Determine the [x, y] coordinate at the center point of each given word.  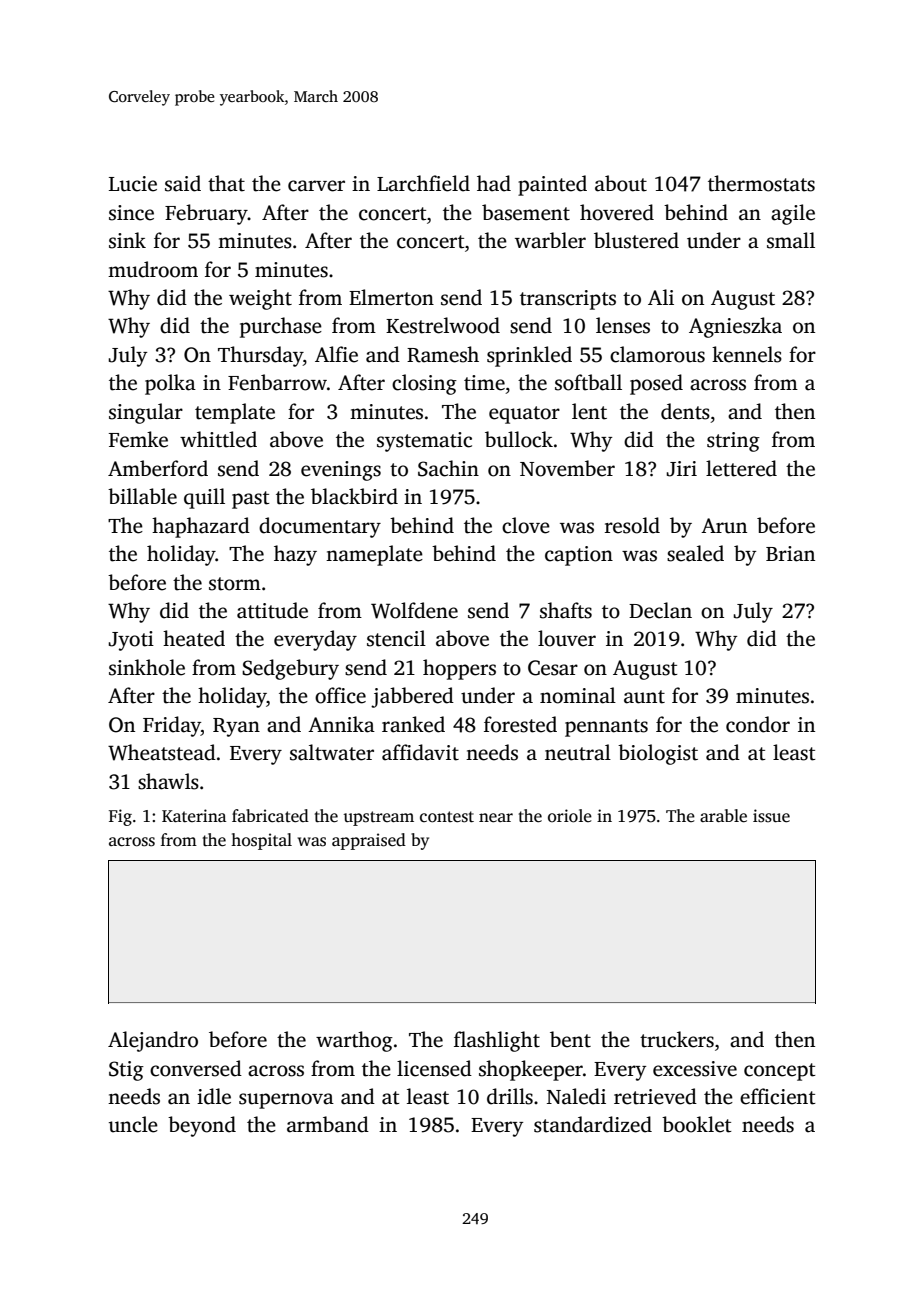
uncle [133, 1124]
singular [146, 413]
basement [526, 212]
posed [656, 384]
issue [771, 816]
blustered [636, 240]
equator [524, 415]
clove [526, 525]
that [226, 183]
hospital [261, 841]
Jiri [681, 469]
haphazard [201, 527]
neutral [578, 752]
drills [510, 1096]
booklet [697, 1124]
